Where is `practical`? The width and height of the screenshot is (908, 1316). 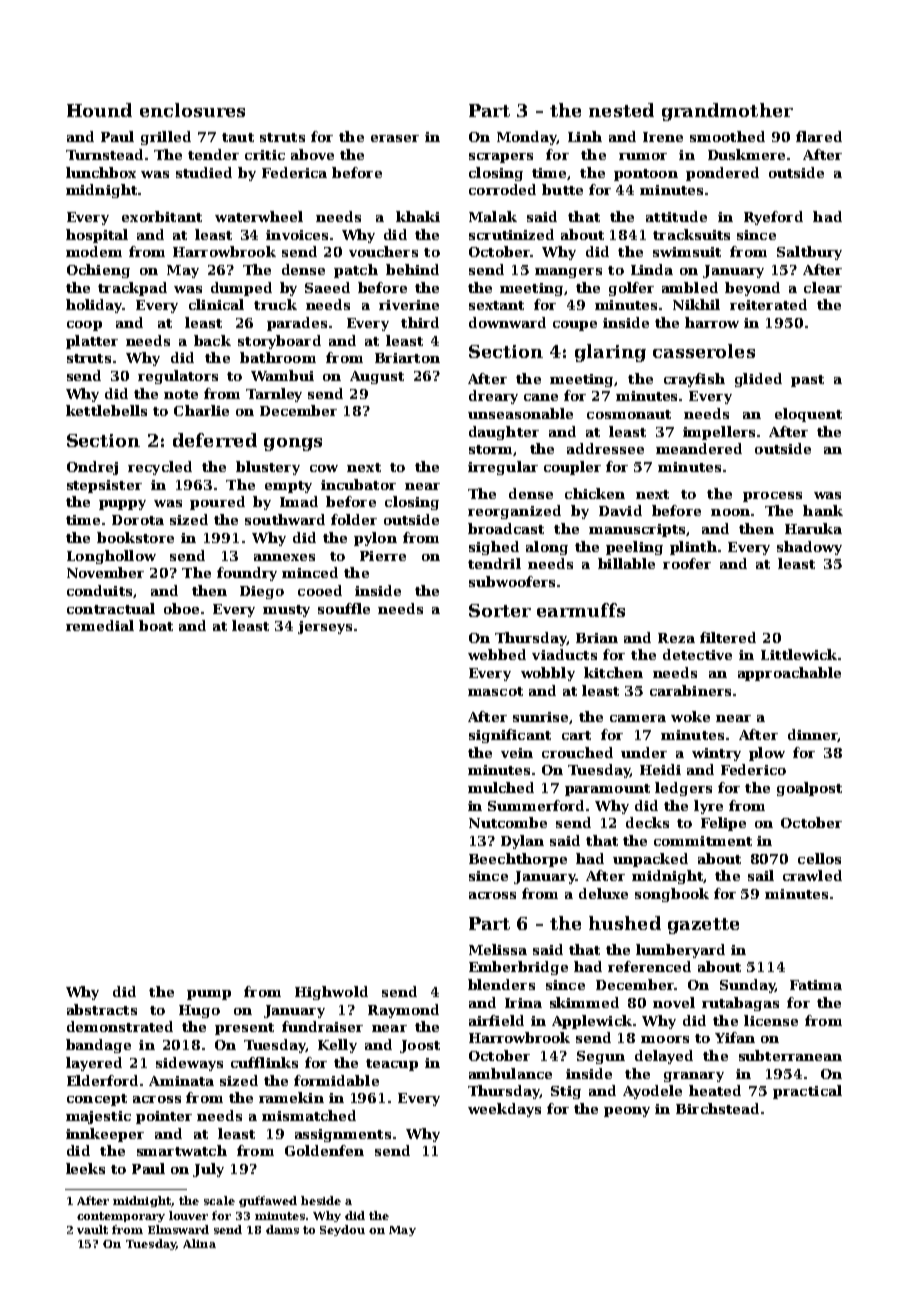 practical is located at coordinates (807, 1092).
